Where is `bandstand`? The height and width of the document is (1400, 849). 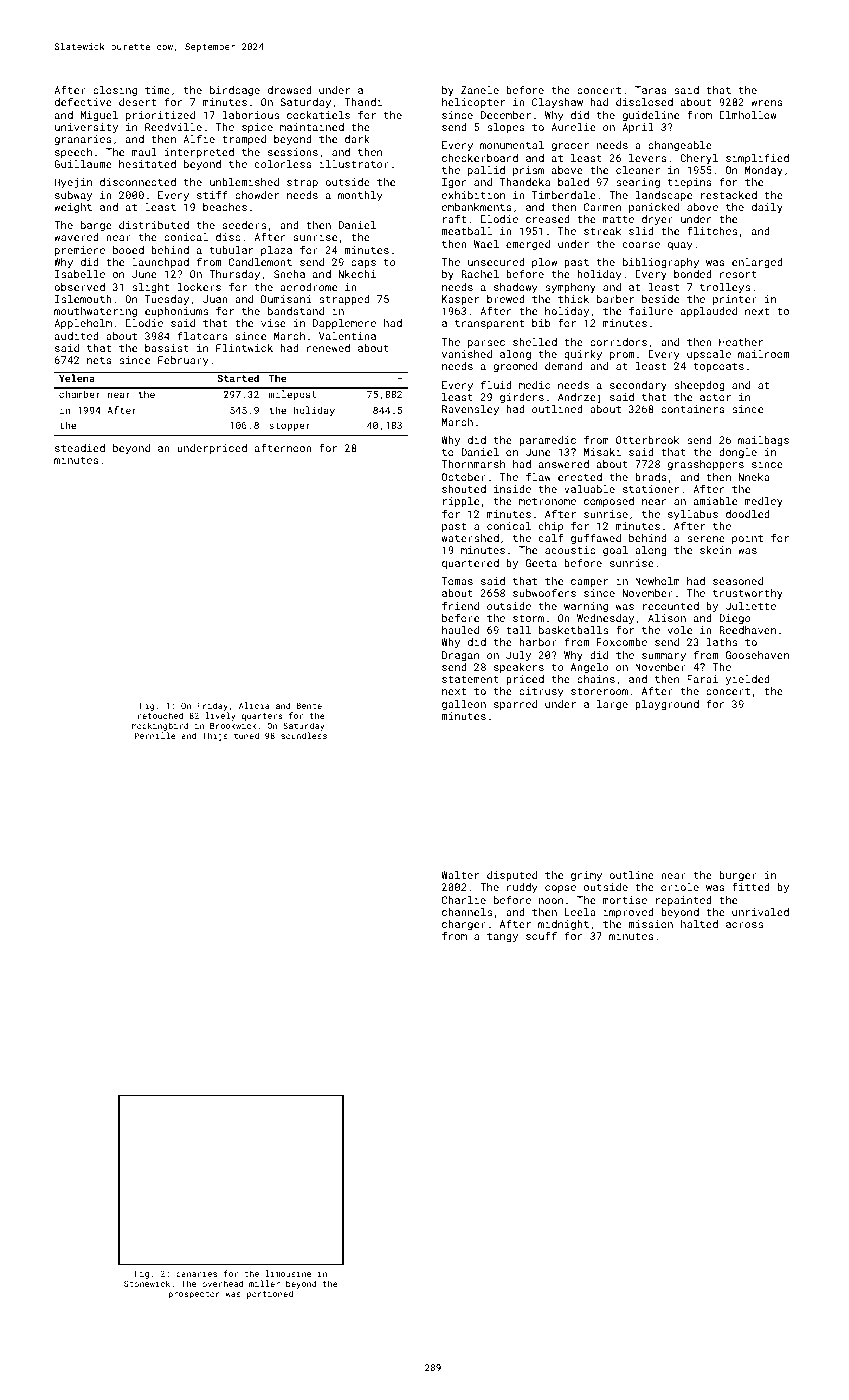 bandstand is located at coordinates (296, 311).
